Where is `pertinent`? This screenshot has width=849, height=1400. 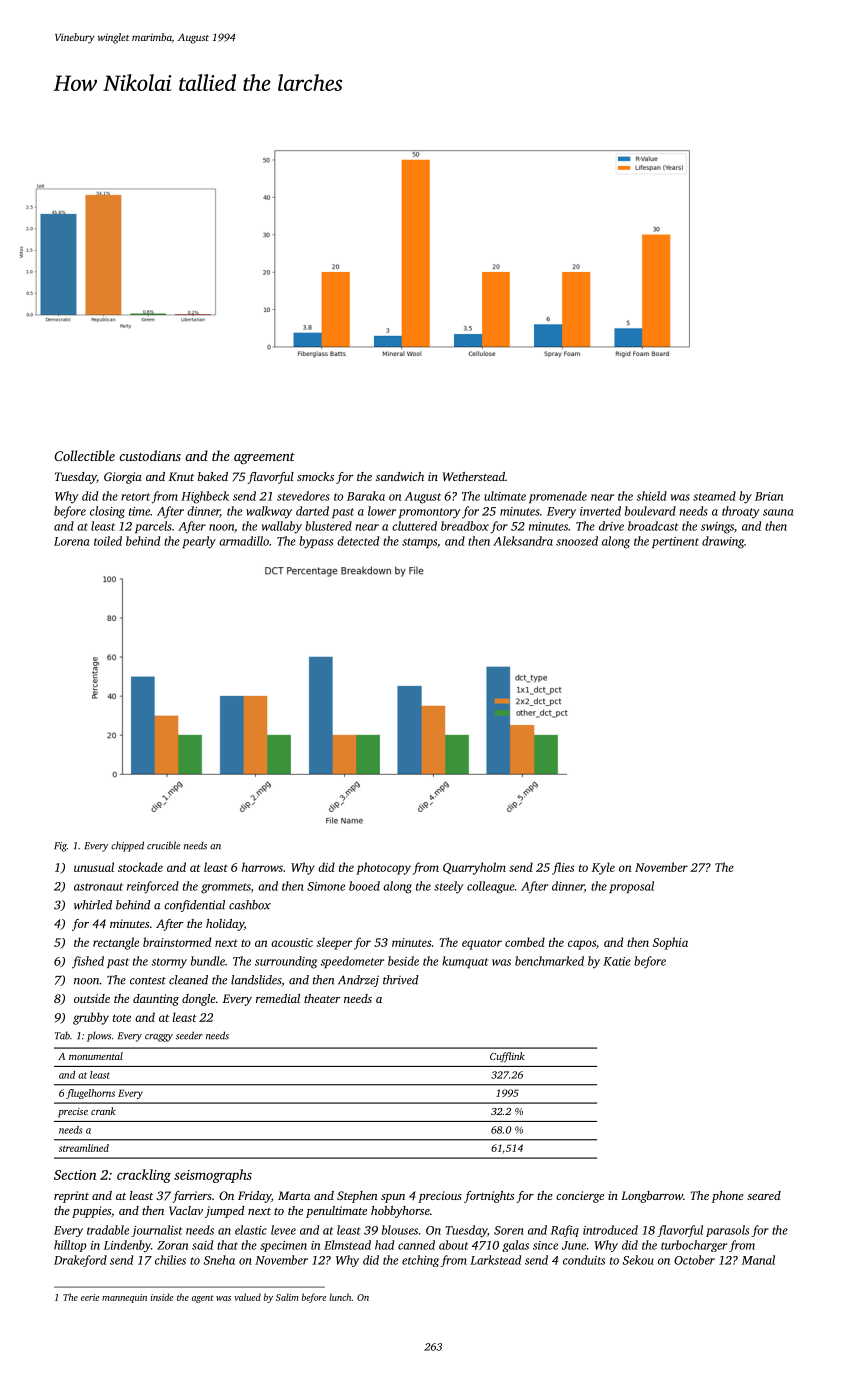
pertinent is located at coordinates (675, 542).
